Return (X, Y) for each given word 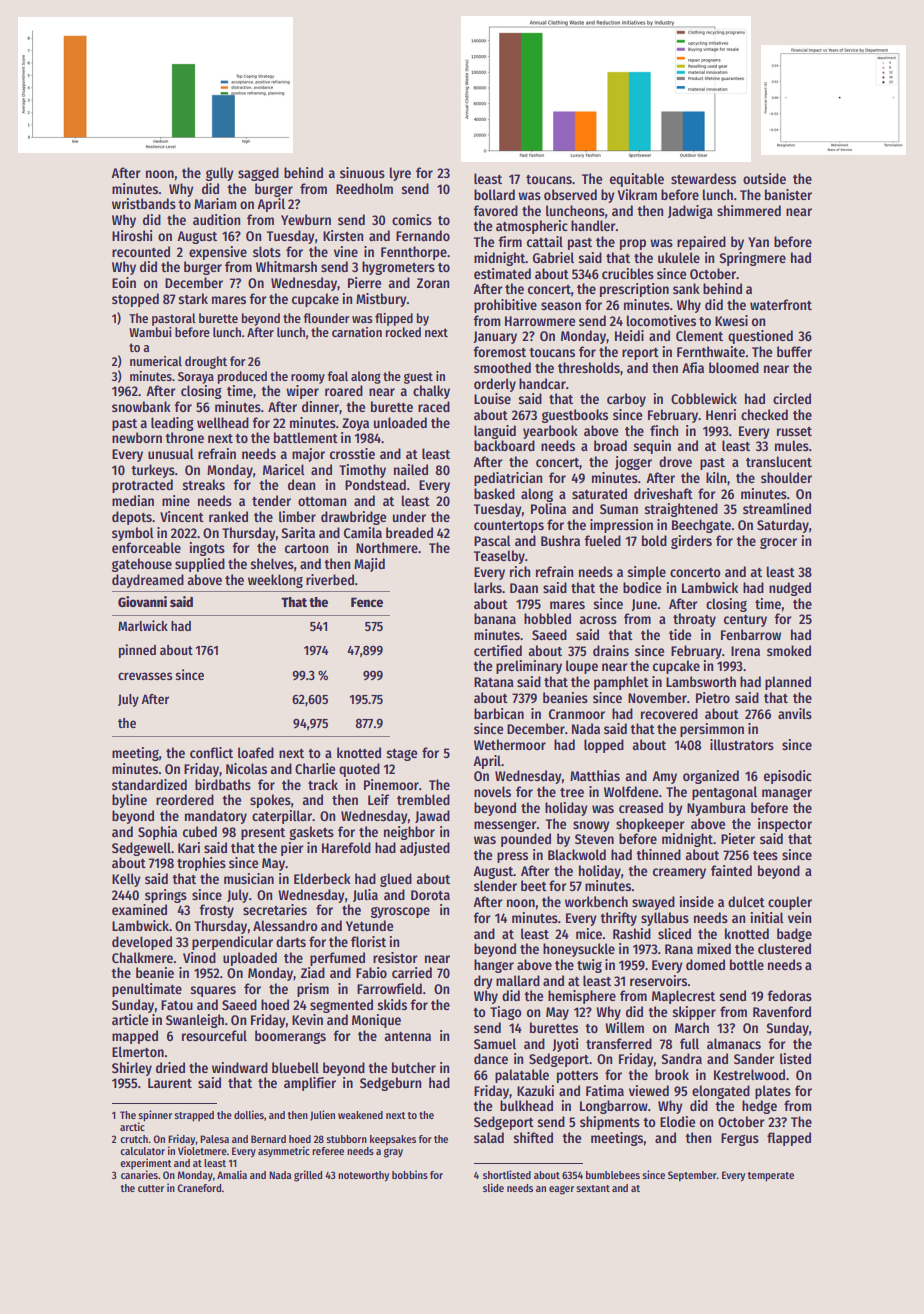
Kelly (126, 880)
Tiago (506, 1013)
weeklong (275, 581)
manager (787, 794)
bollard (494, 194)
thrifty (618, 919)
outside (764, 178)
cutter (151, 1188)
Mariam (215, 203)
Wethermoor (510, 744)
